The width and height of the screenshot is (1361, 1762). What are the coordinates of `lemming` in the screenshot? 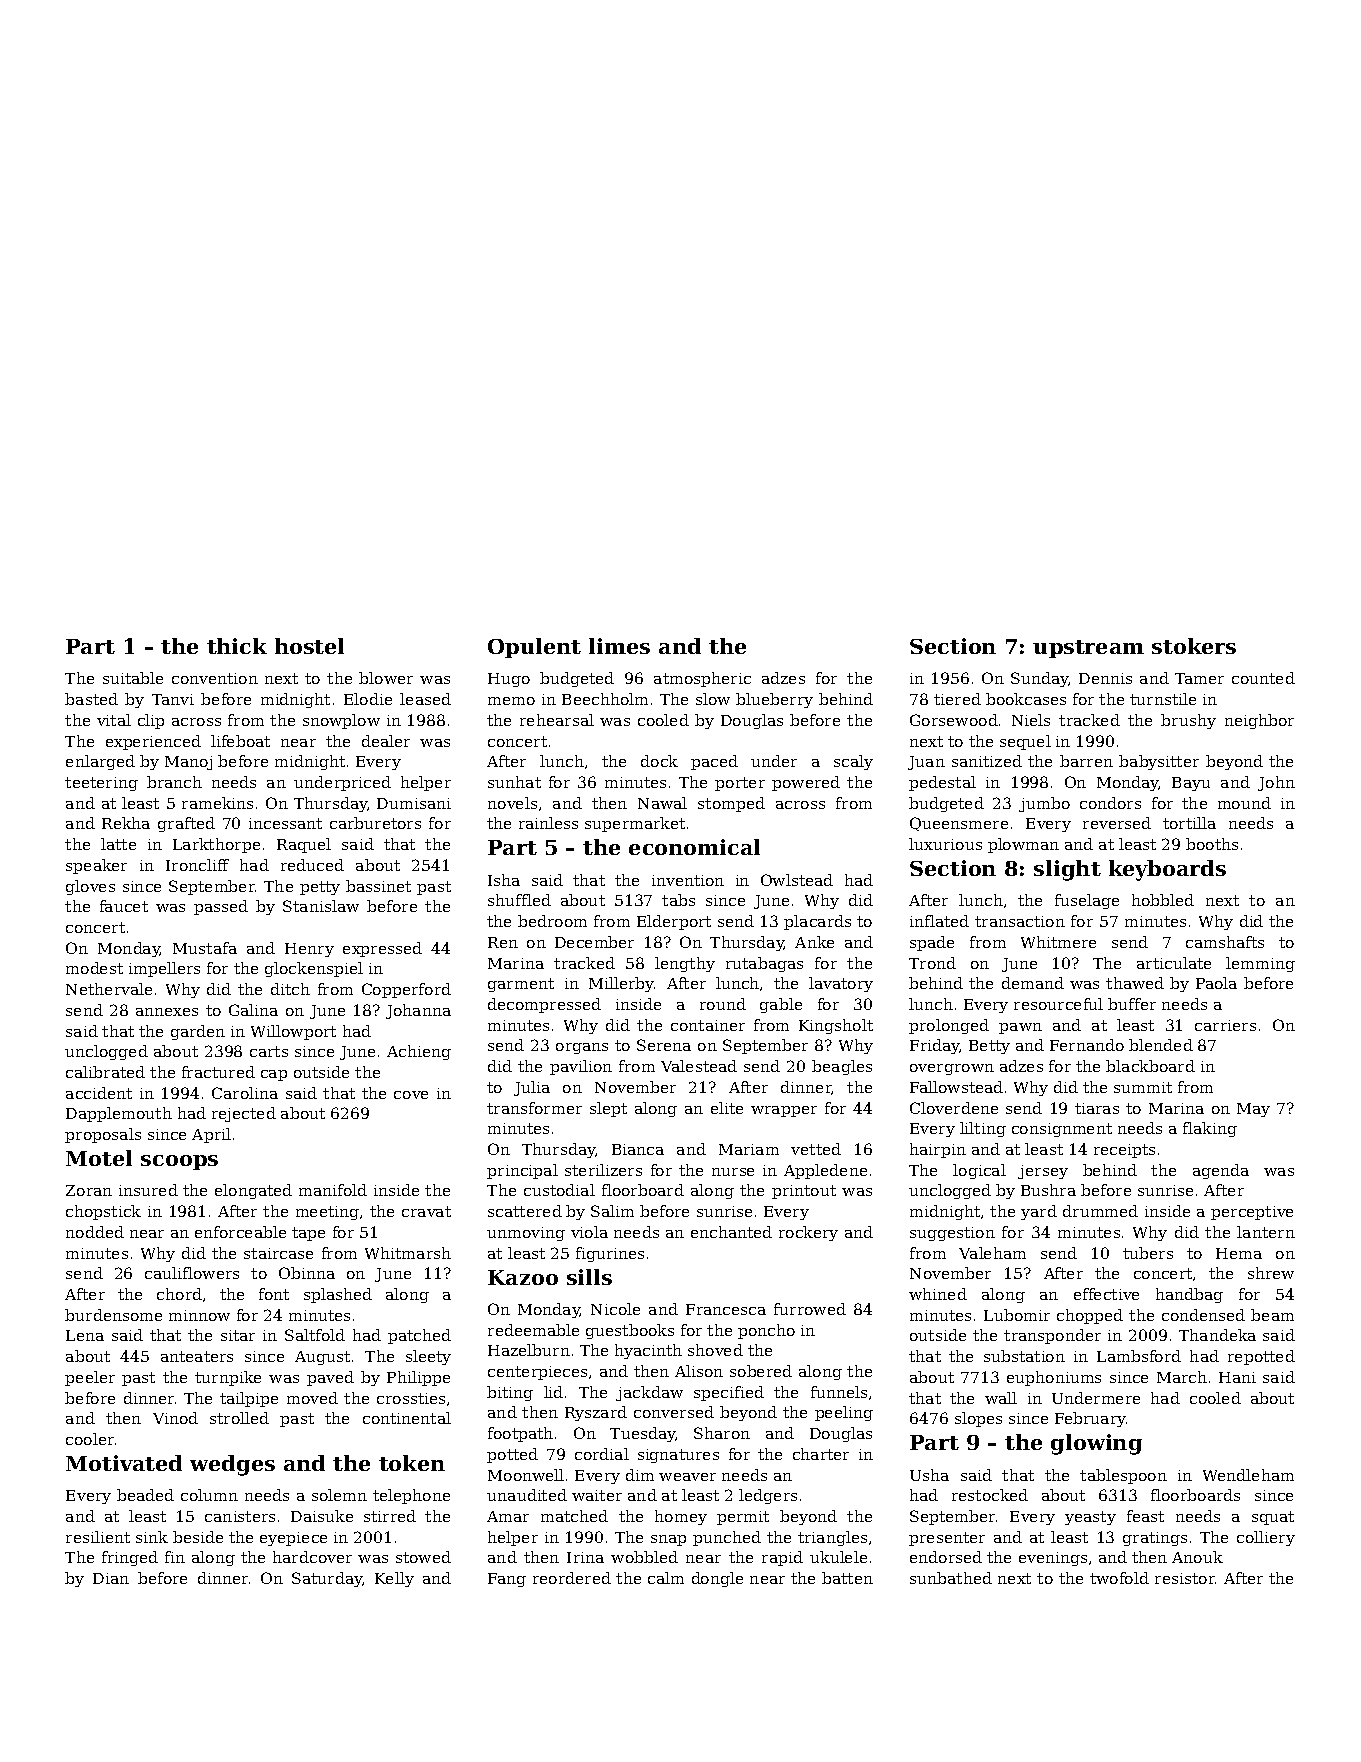 It's located at (1260, 964).
